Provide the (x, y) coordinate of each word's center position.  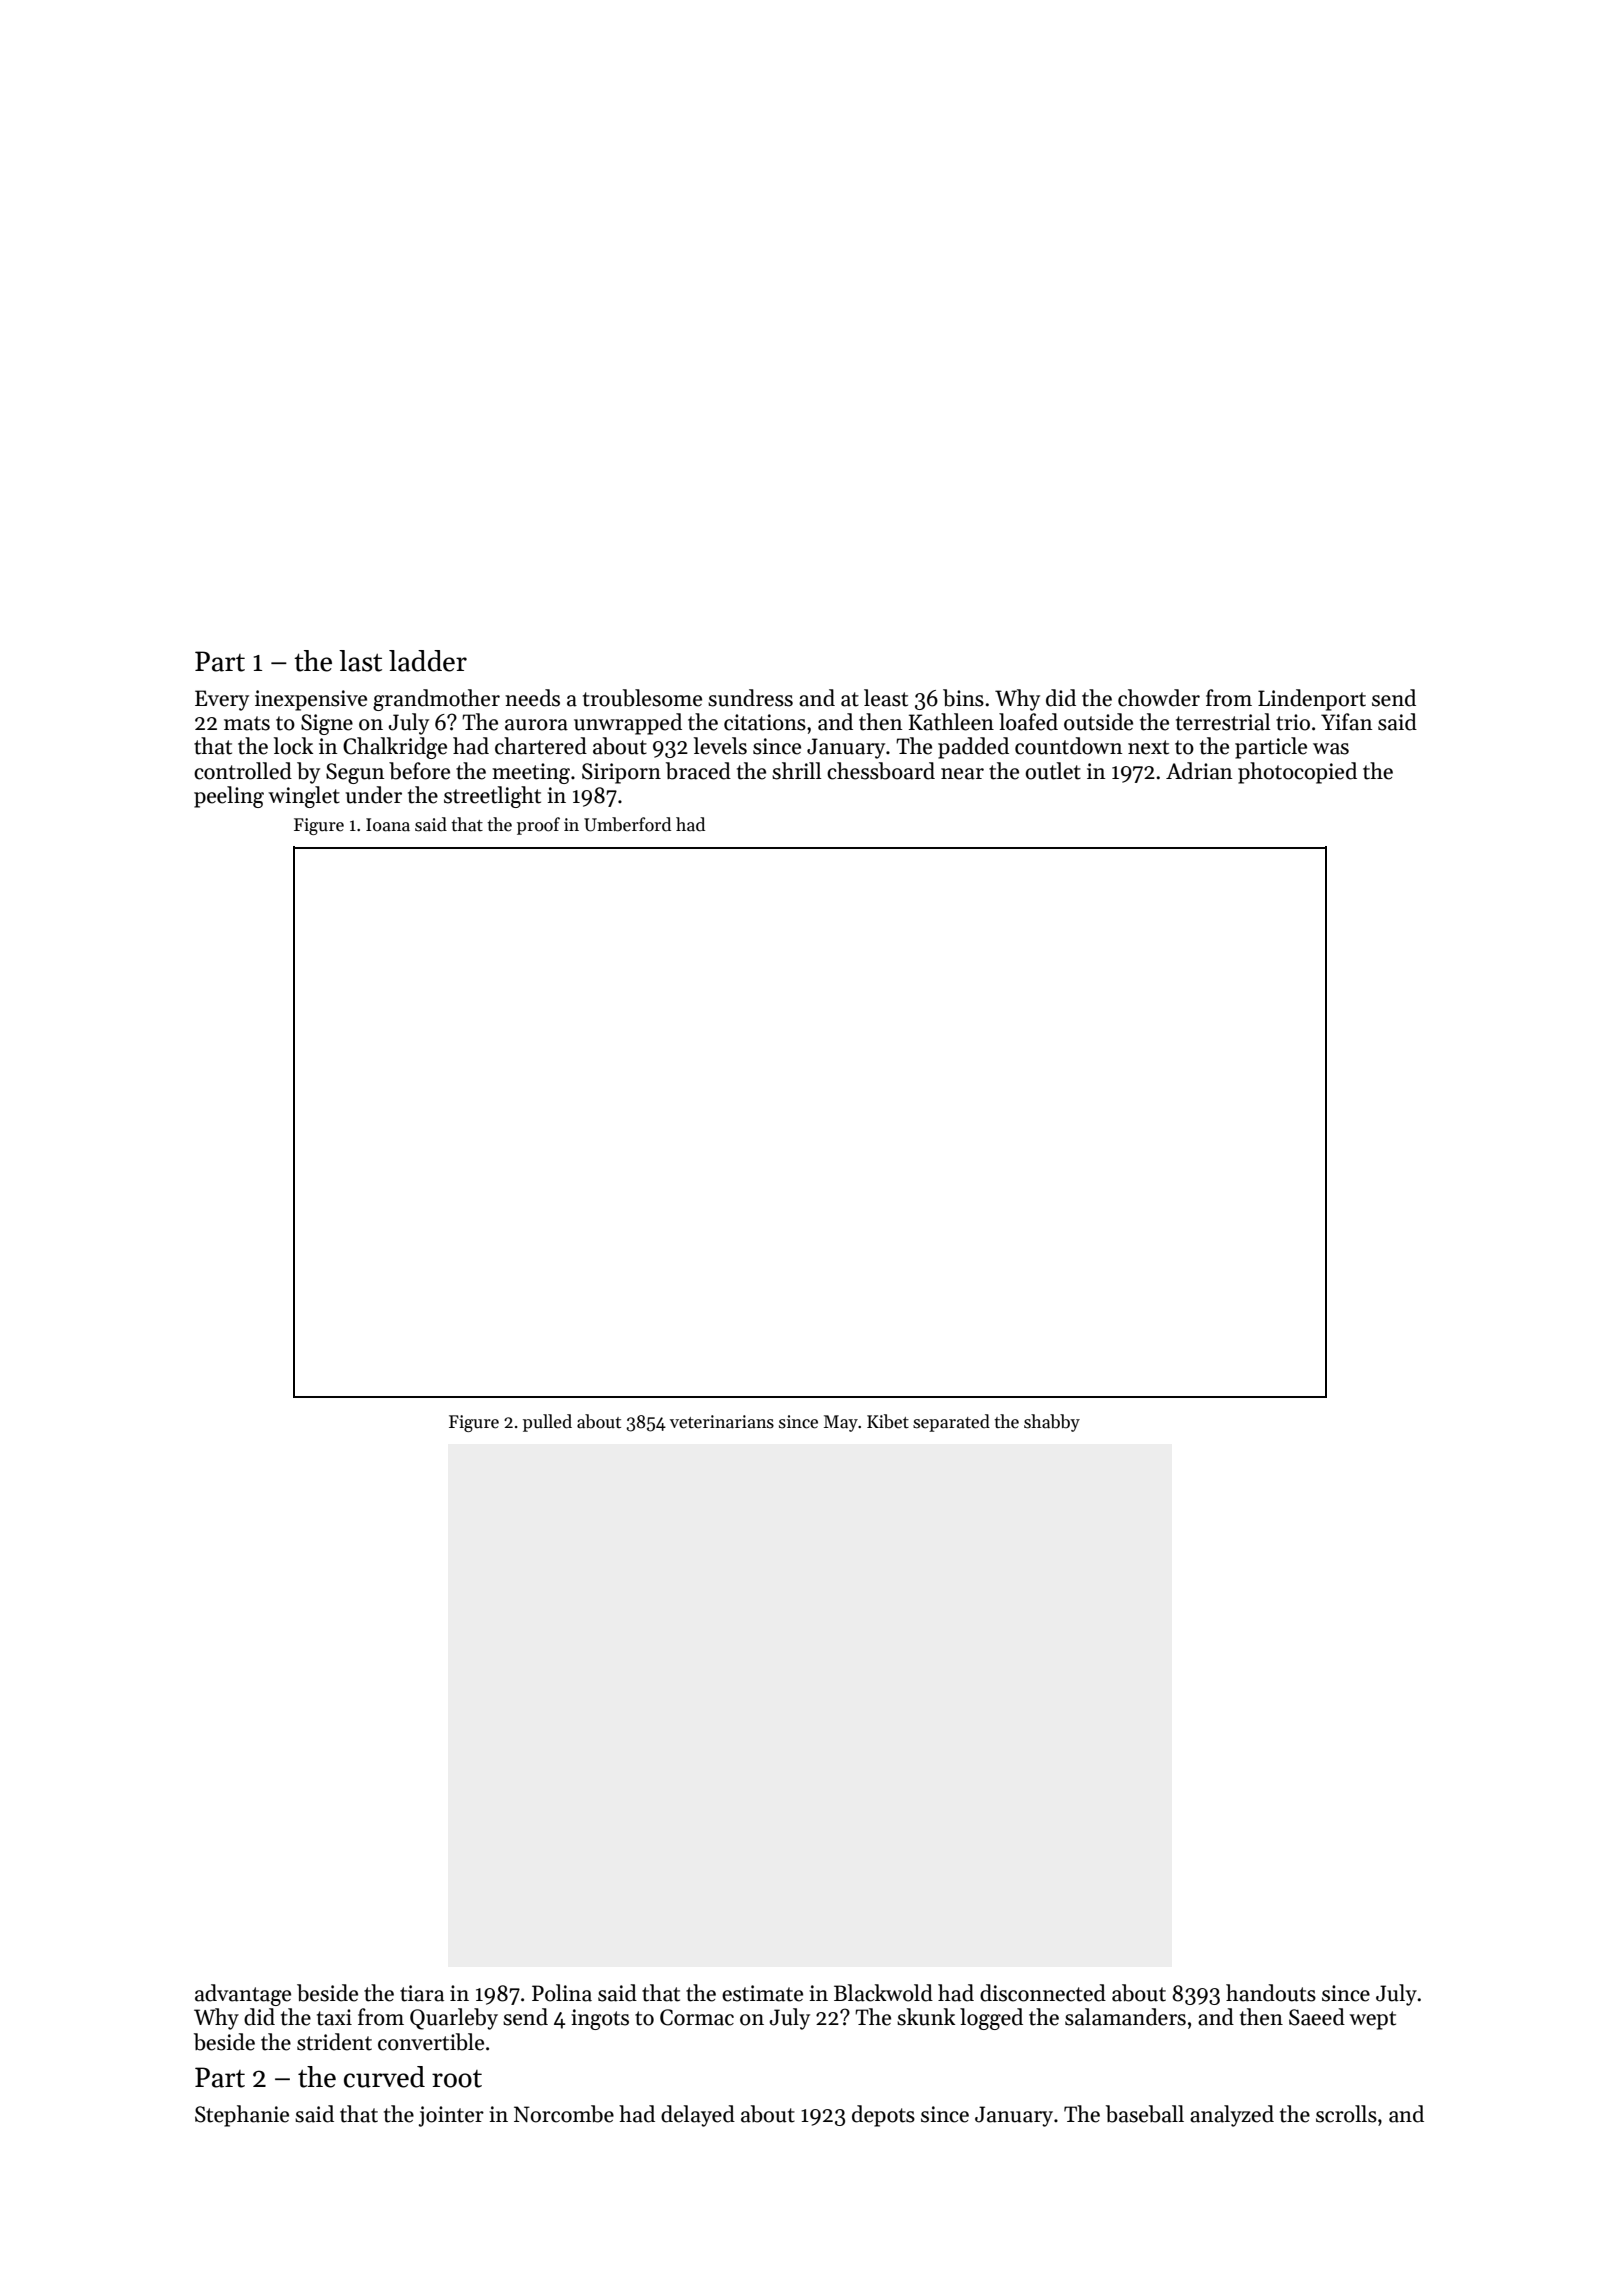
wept (1372, 2020)
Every (222, 700)
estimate (762, 1993)
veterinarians (722, 1422)
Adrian (1199, 771)
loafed (1028, 722)
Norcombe (564, 2114)
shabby (1052, 1423)
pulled (547, 1423)
